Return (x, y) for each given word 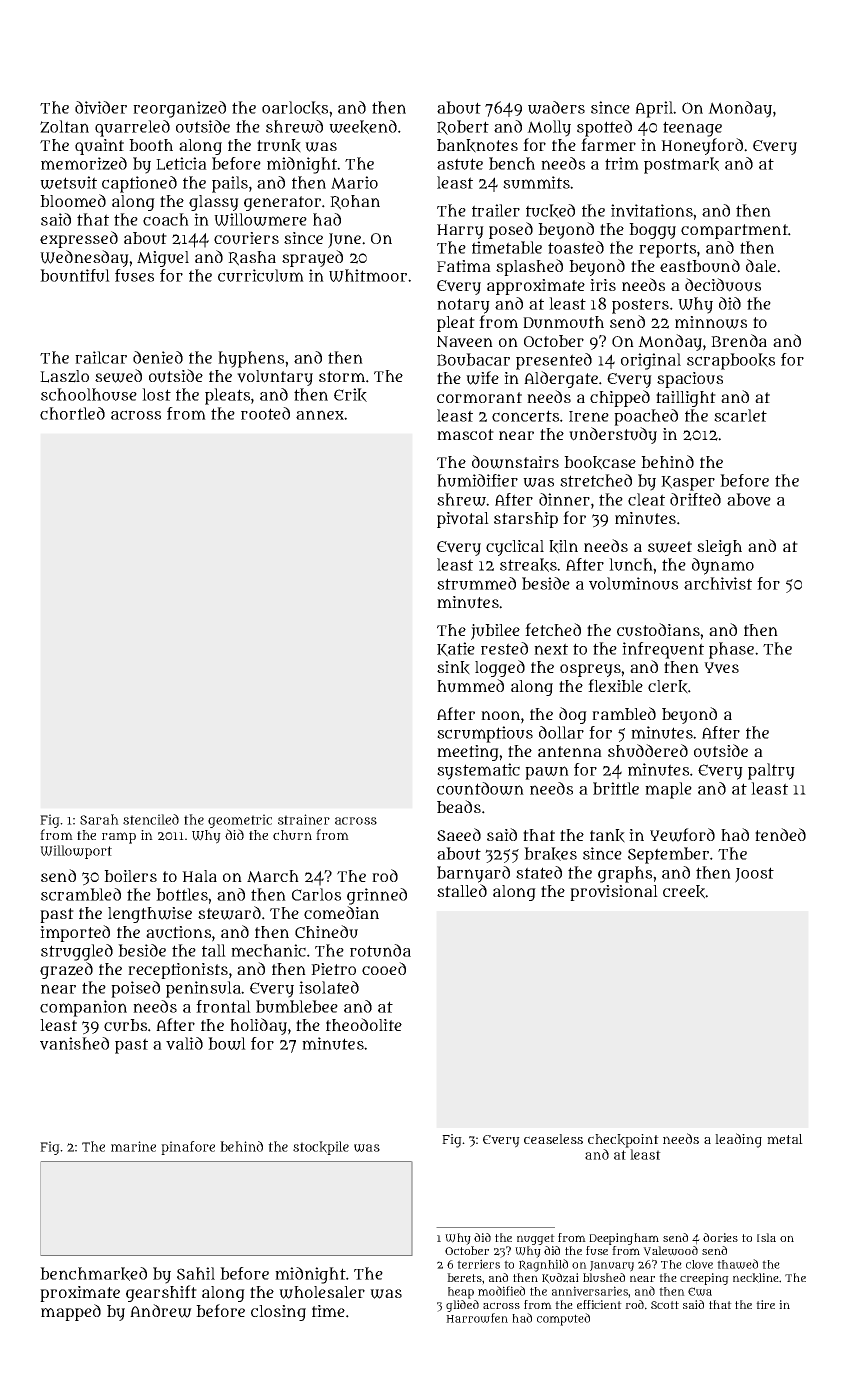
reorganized (179, 109)
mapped (71, 1312)
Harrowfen (477, 1318)
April (654, 109)
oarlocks (295, 108)
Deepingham (624, 1239)
